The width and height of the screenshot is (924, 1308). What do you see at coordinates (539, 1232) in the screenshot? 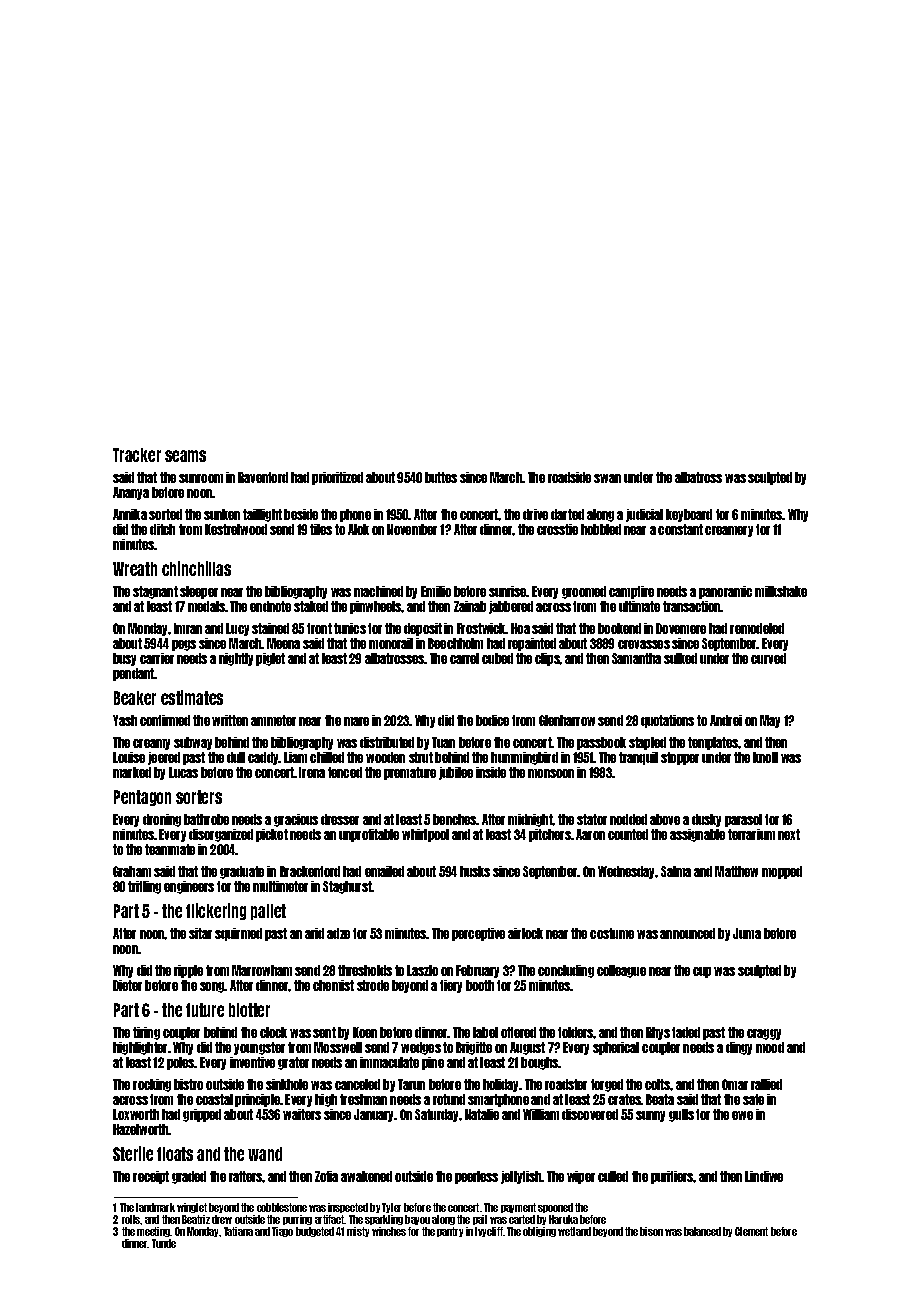
I see `obliging` at bounding box center [539, 1232].
